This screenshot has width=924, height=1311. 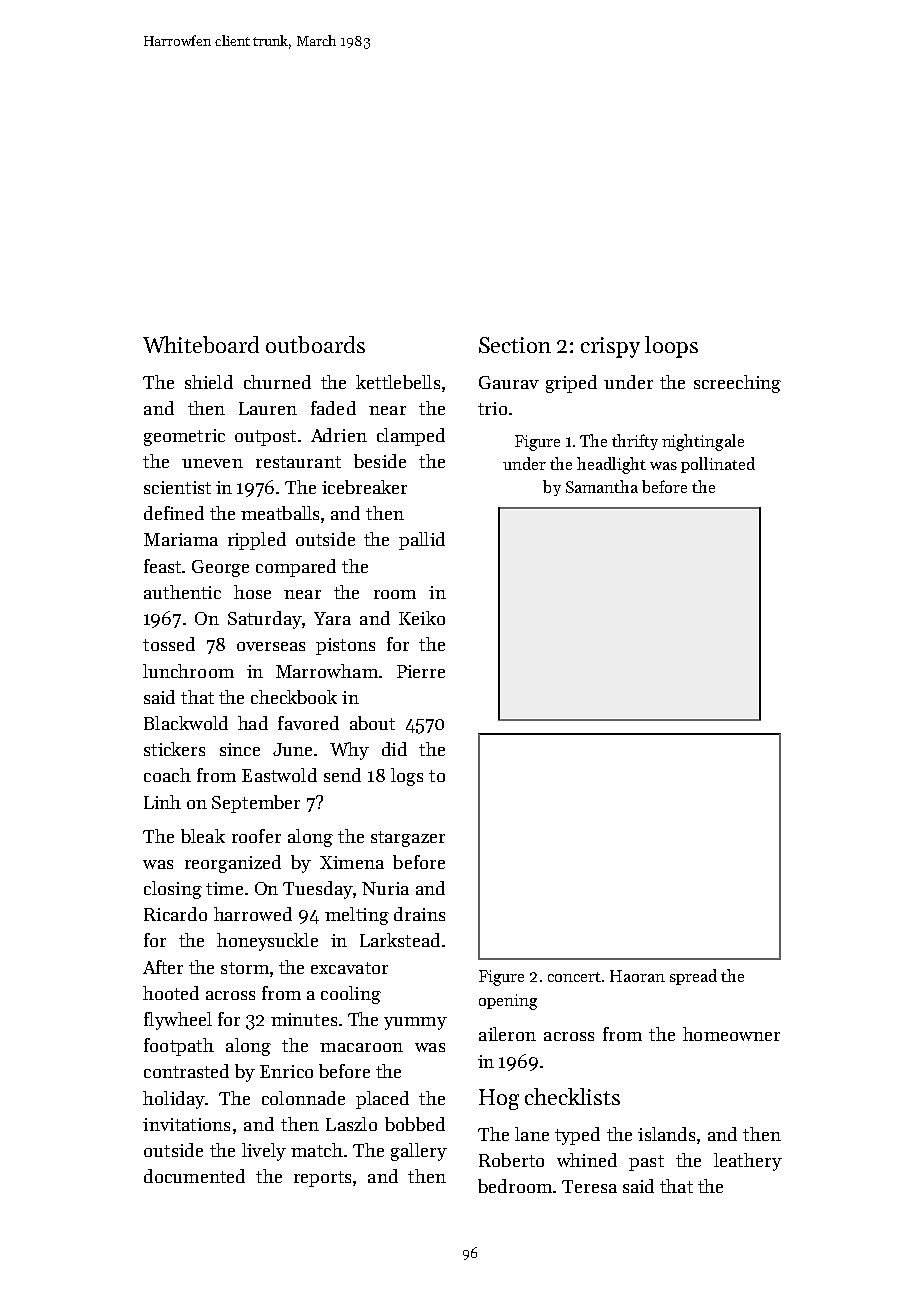 What do you see at coordinates (508, 1002) in the screenshot?
I see `opening` at bounding box center [508, 1002].
